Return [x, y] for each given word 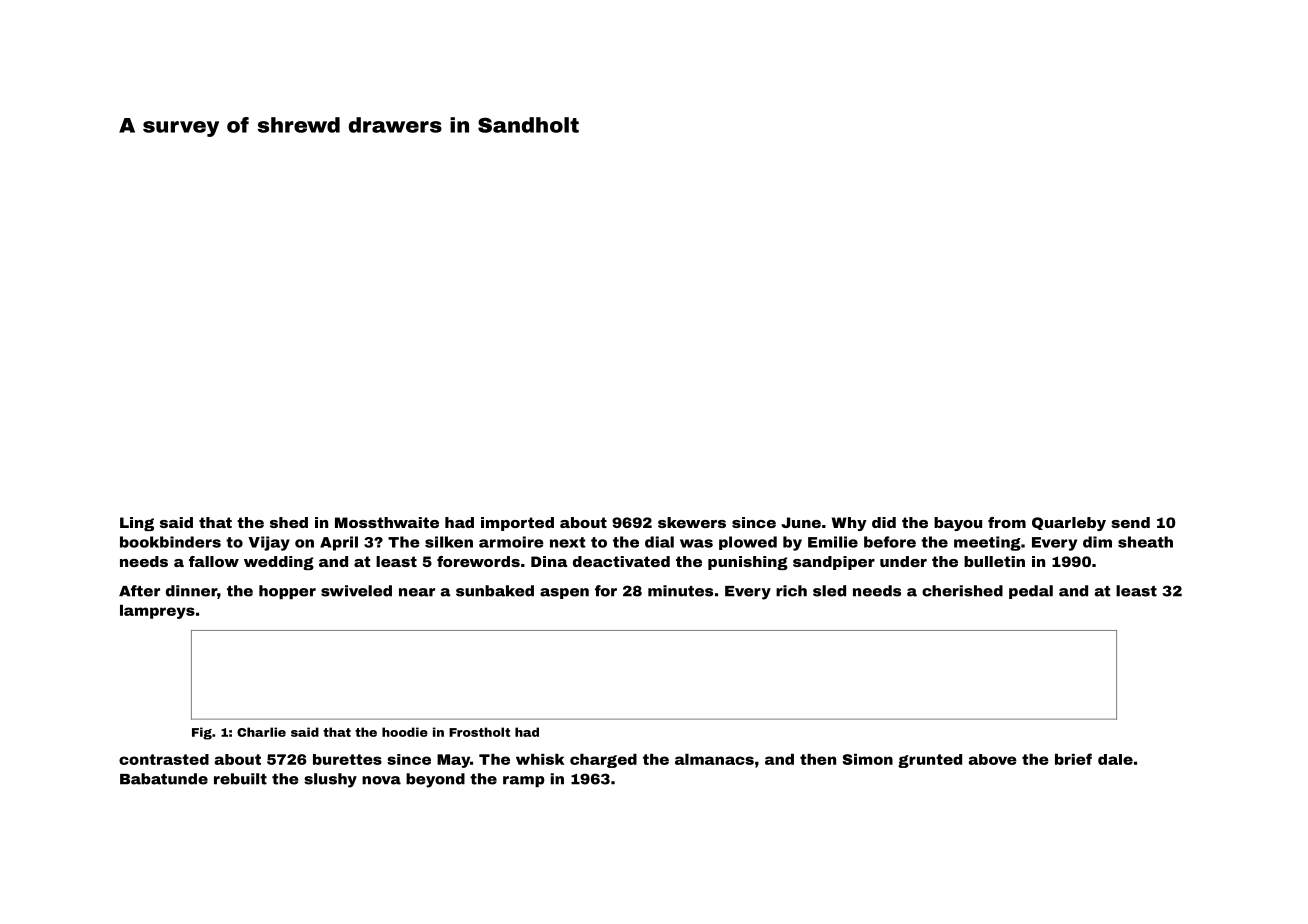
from [1007, 522]
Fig [202, 733]
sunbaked [495, 591]
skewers [692, 522]
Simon [867, 759]
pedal [1031, 592]
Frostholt [479, 732]
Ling [137, 524]
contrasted [164, 759]
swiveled [356, 591]
